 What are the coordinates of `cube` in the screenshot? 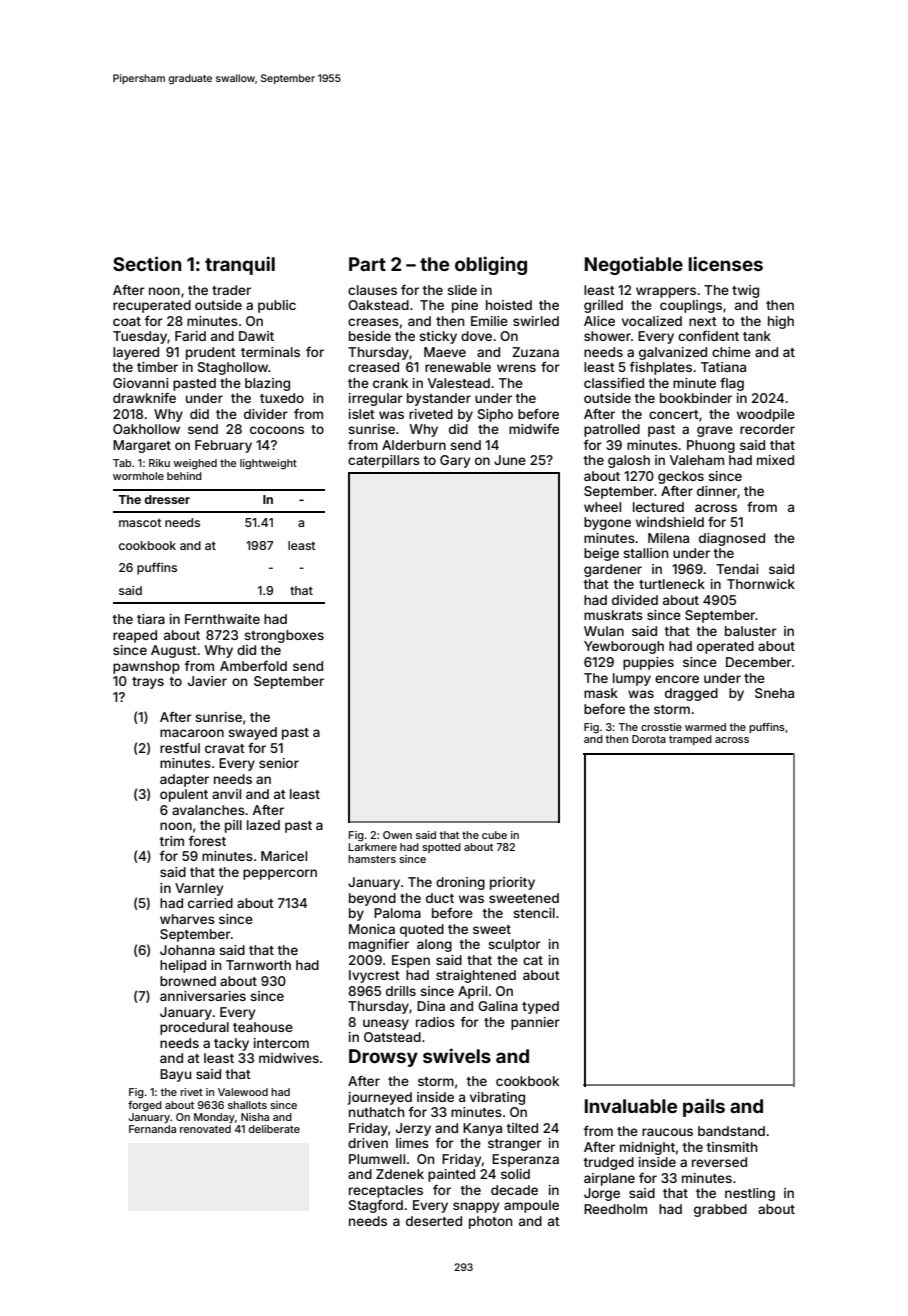 It's located at (494, 835).
